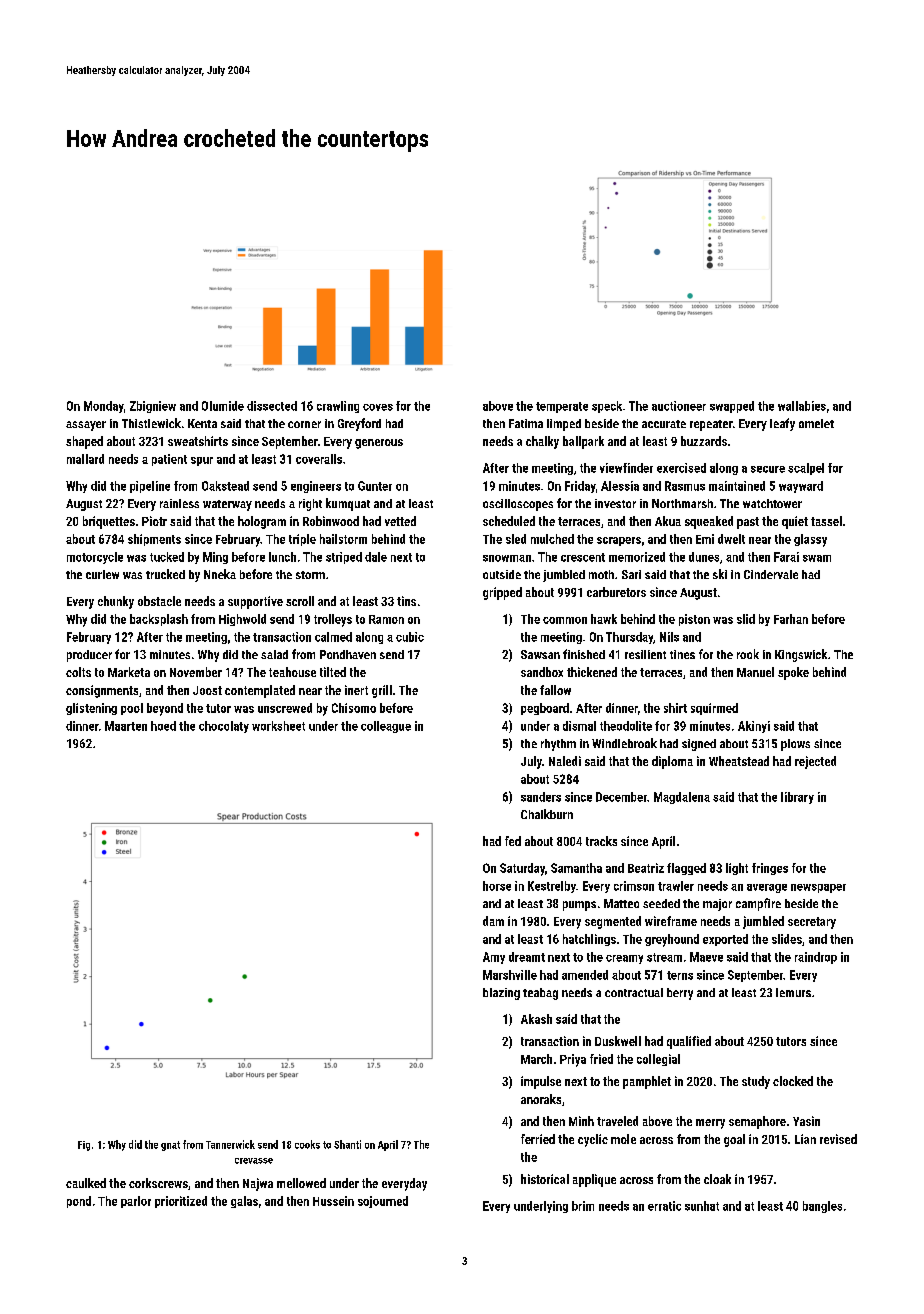 This screenshot has width=924, height=1314. I want to click on Zbigniew, so click(153, 407).
